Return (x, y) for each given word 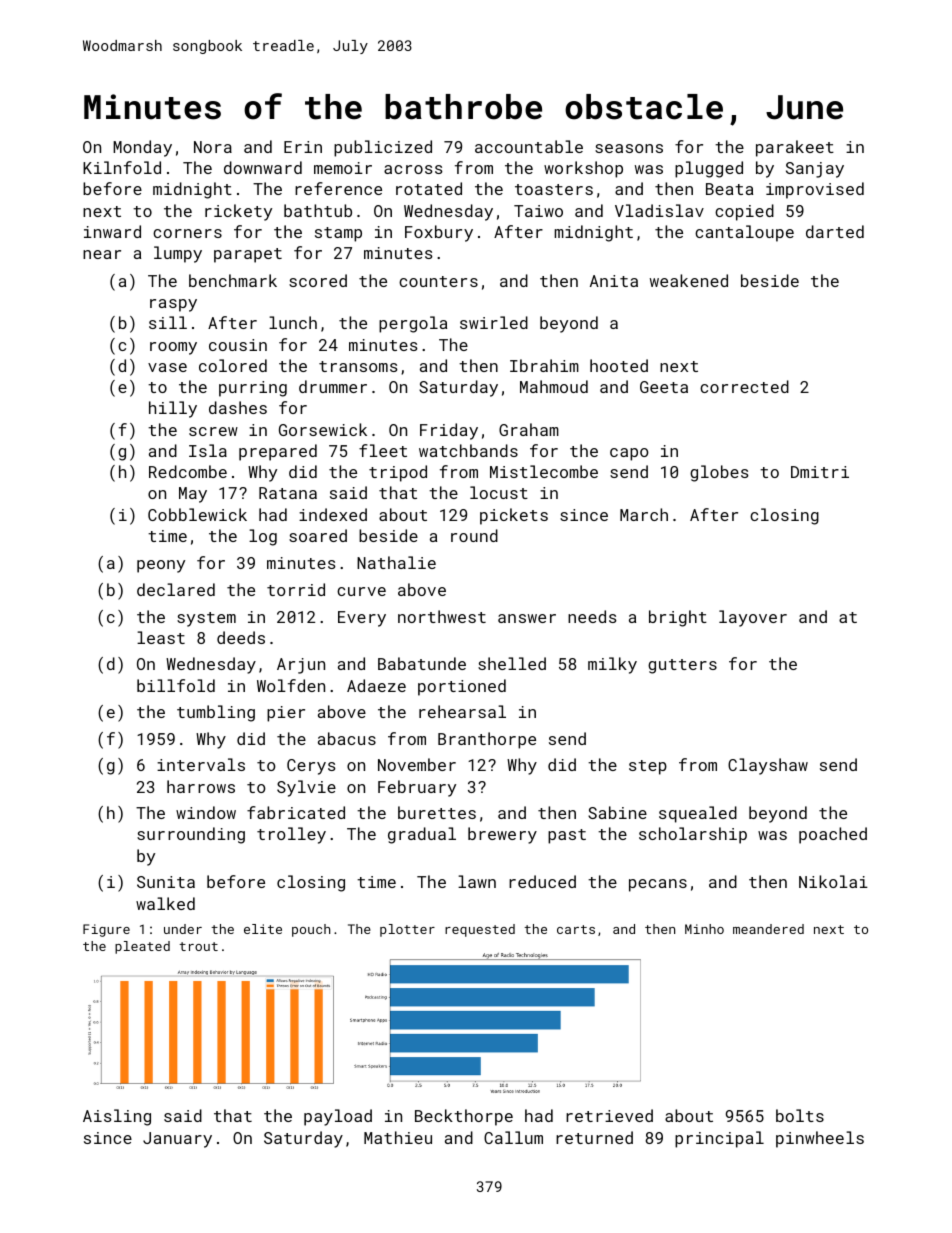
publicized (383, 148)
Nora (213, 147)
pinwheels (820, 1139)
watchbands (468, 450)
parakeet (795, 148)
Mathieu (398, 1137)
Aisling (117, 1117)
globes (719, 473)
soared (318, 535)
